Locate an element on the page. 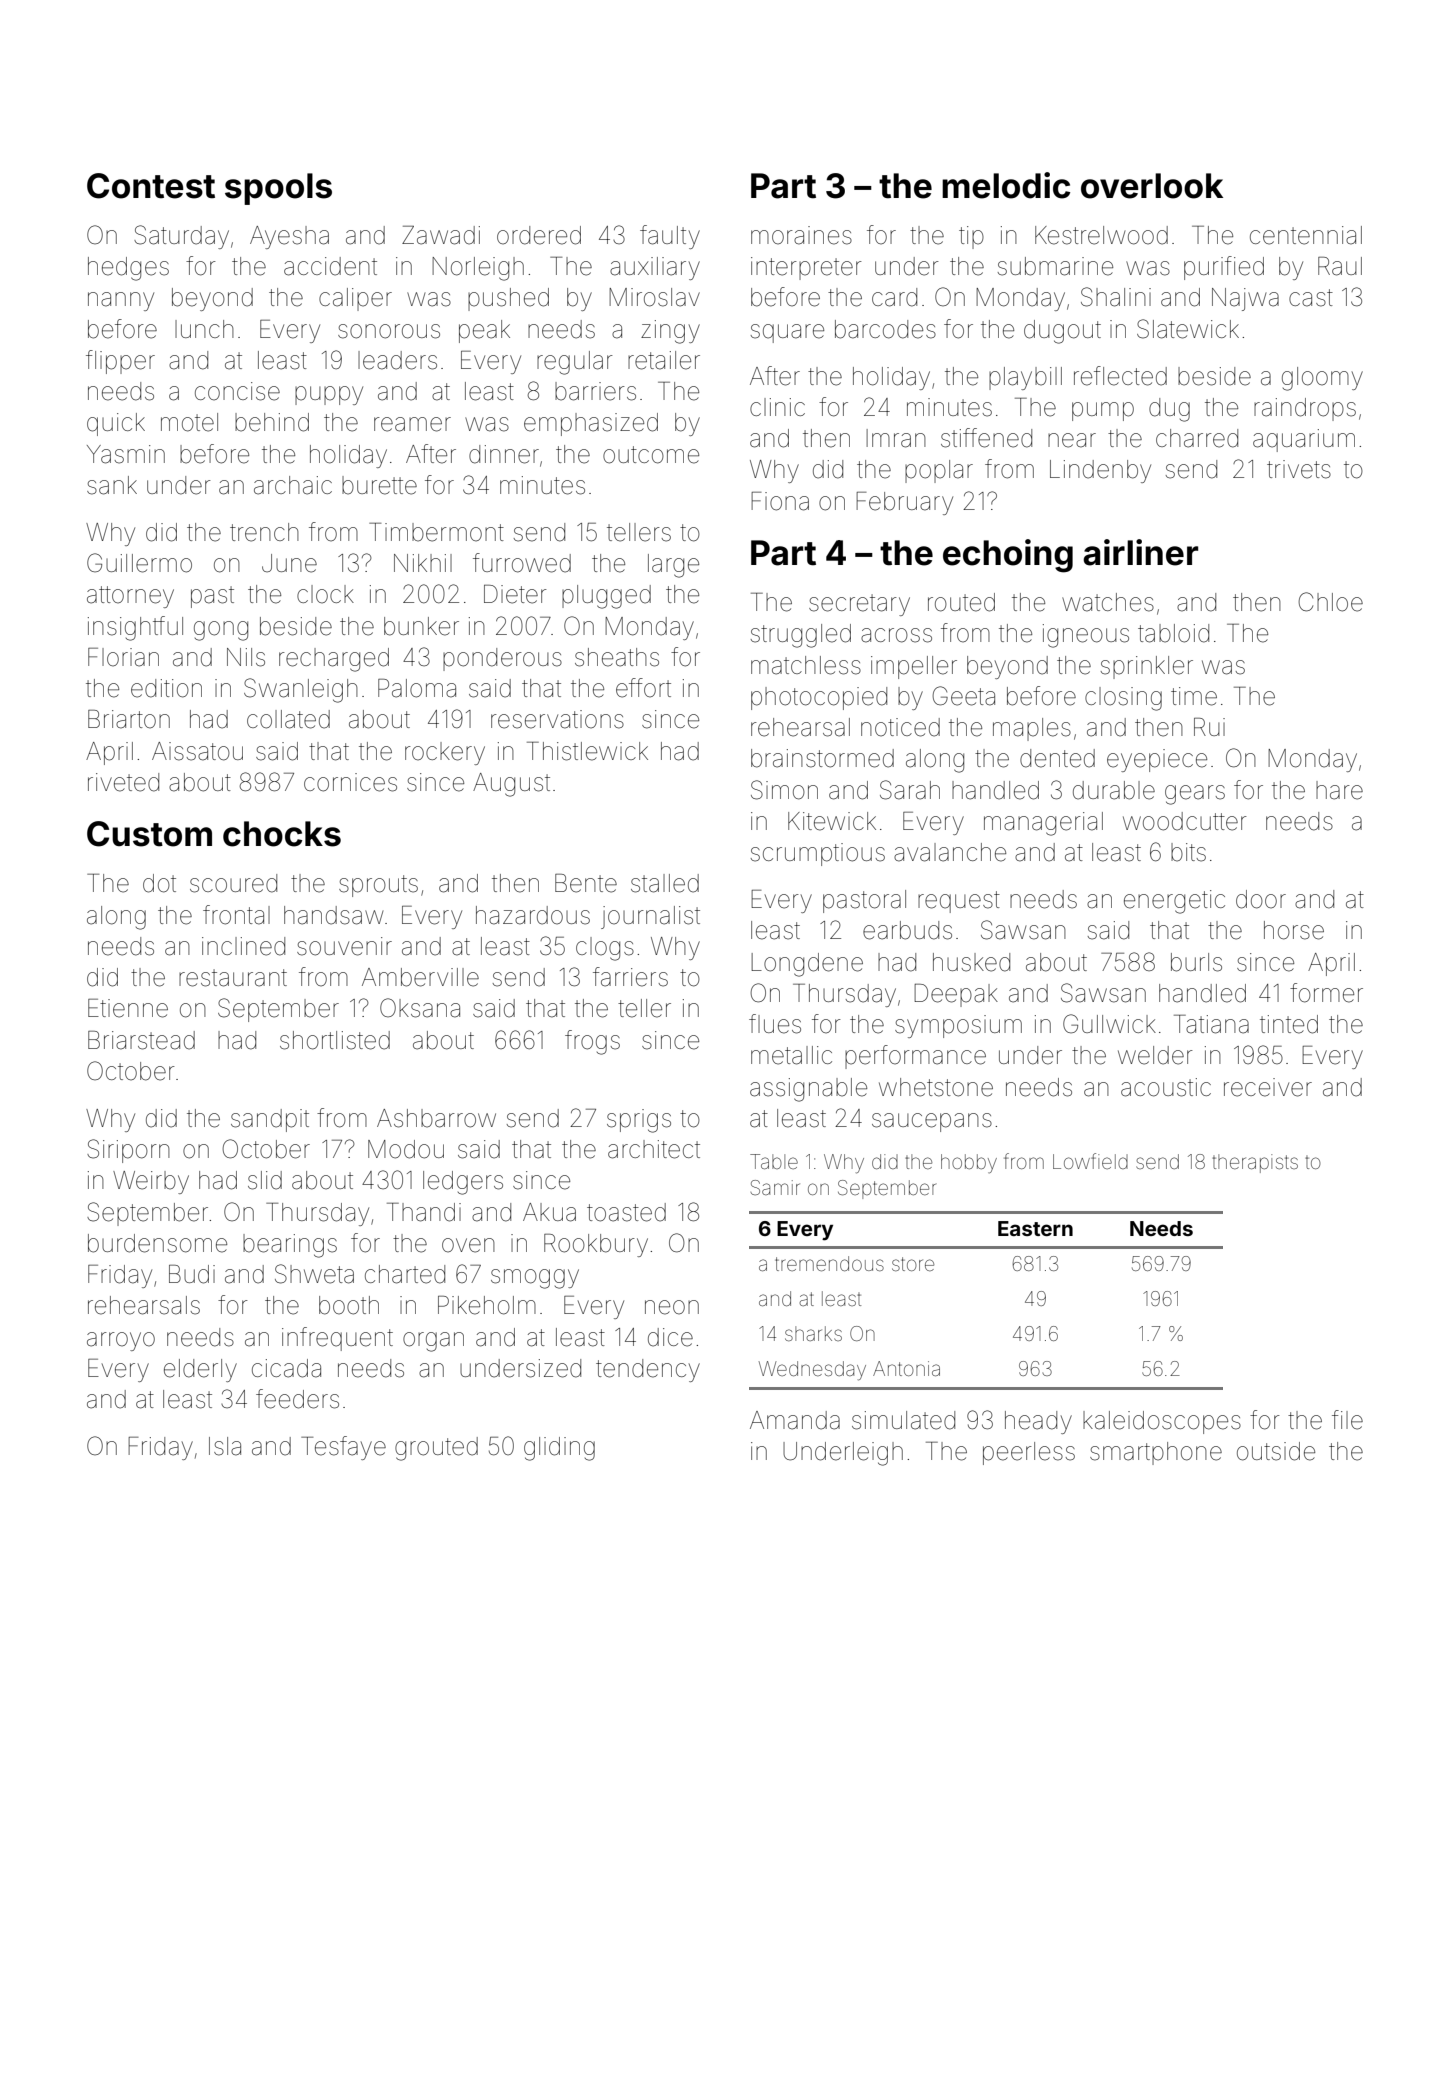  dugout is located at coordinates (1062, 332).
